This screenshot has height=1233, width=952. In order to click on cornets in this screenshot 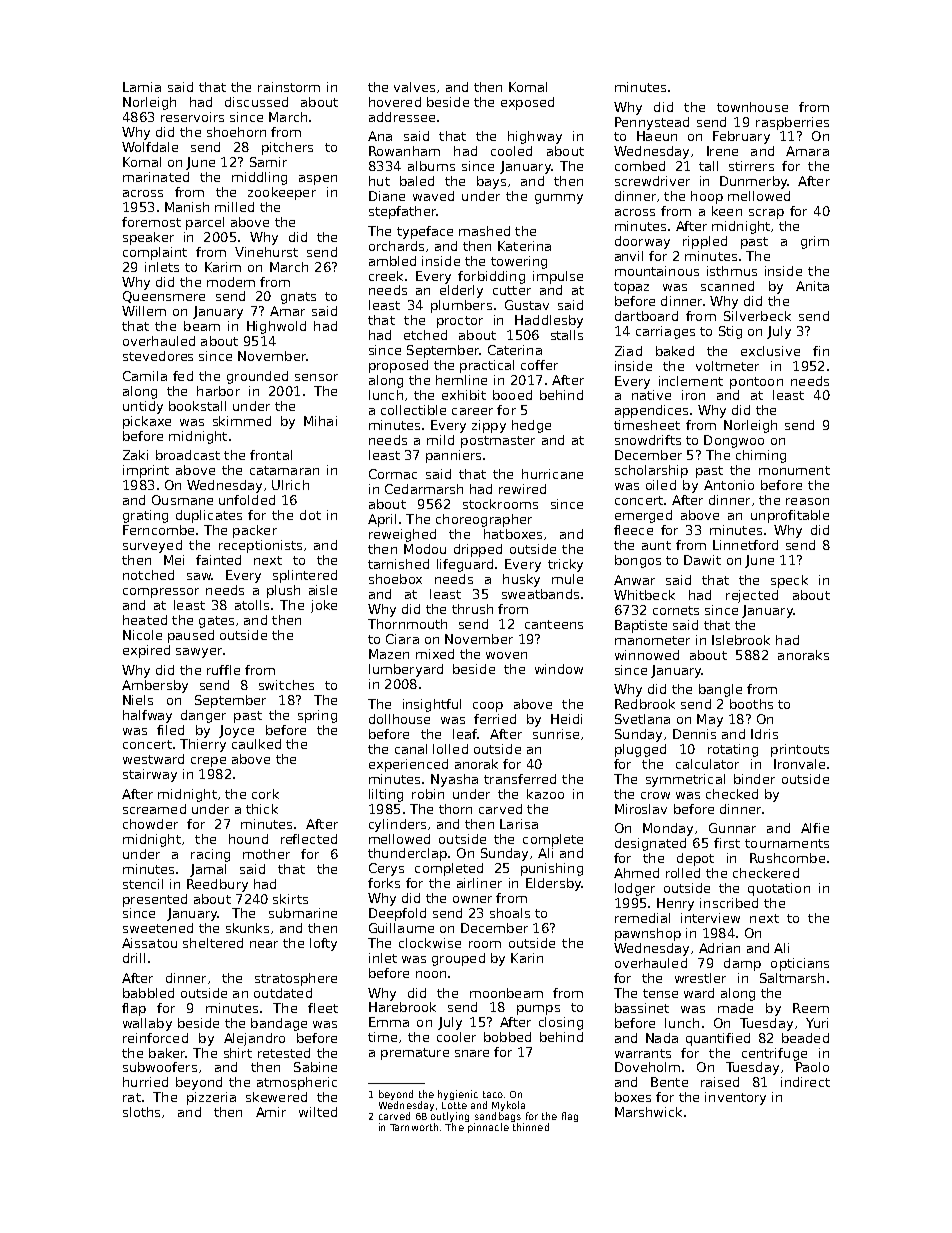, I will do `click(676, 610)`.
